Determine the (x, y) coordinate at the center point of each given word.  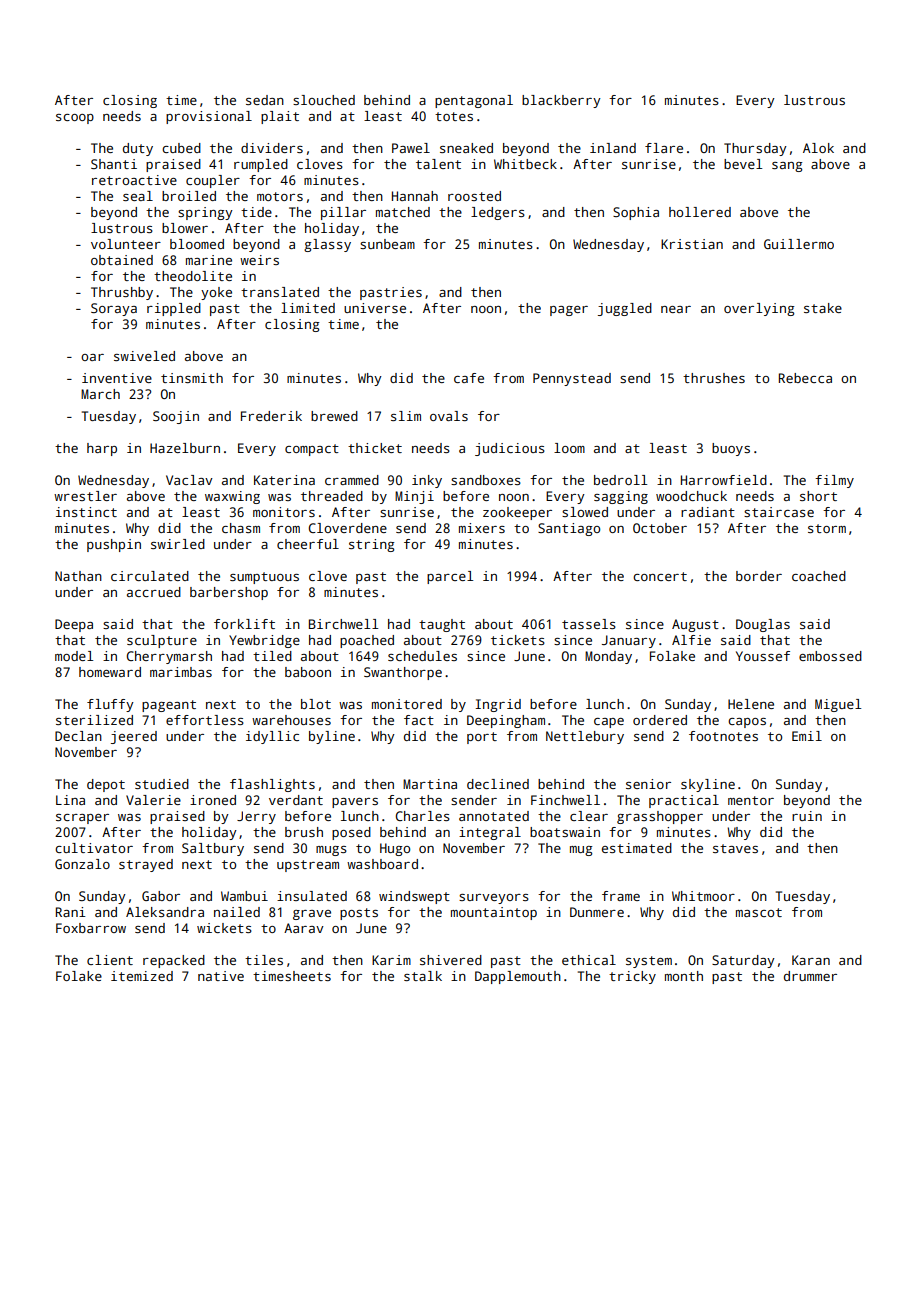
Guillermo (799, 244)
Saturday (743, 961)
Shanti (114, 164)
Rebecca (805, 378)
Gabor (161, 896)
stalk (423, 976)
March (100, 394)
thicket (375, 448)
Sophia (636, 213)
